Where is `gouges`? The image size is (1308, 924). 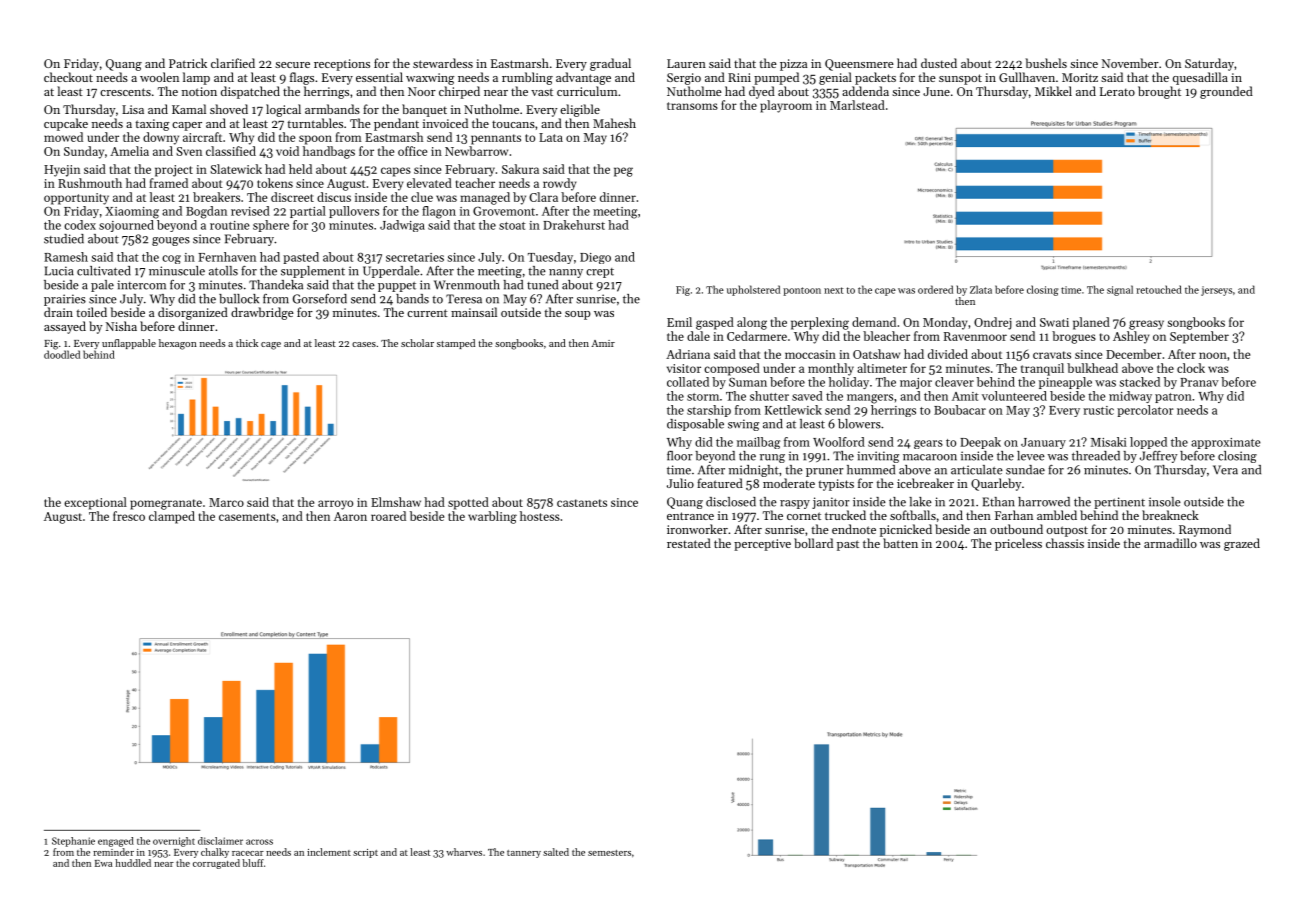
gouges is located at coordinates (171, 241).
